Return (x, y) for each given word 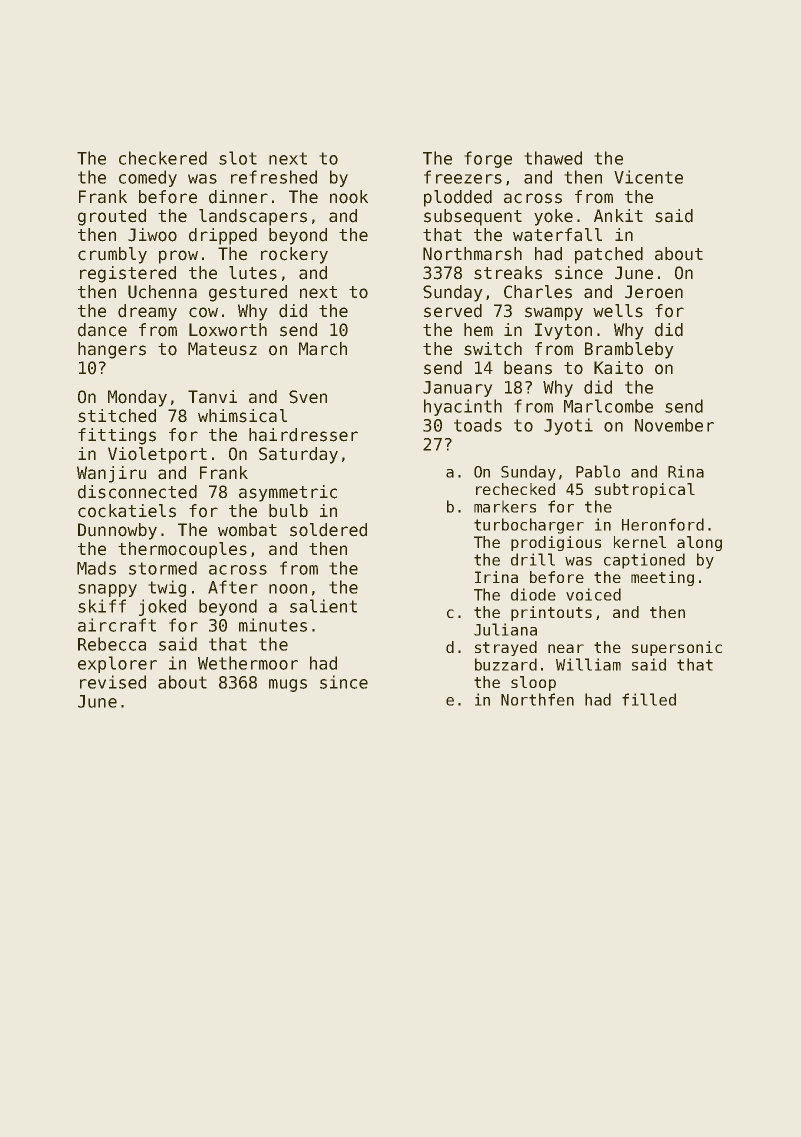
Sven (308, 397)
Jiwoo (152, 235)
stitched (117, 416)
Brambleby (629, 350)
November (674, 425)
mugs (288, 685)
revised (113, 682)
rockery (294, 255)
